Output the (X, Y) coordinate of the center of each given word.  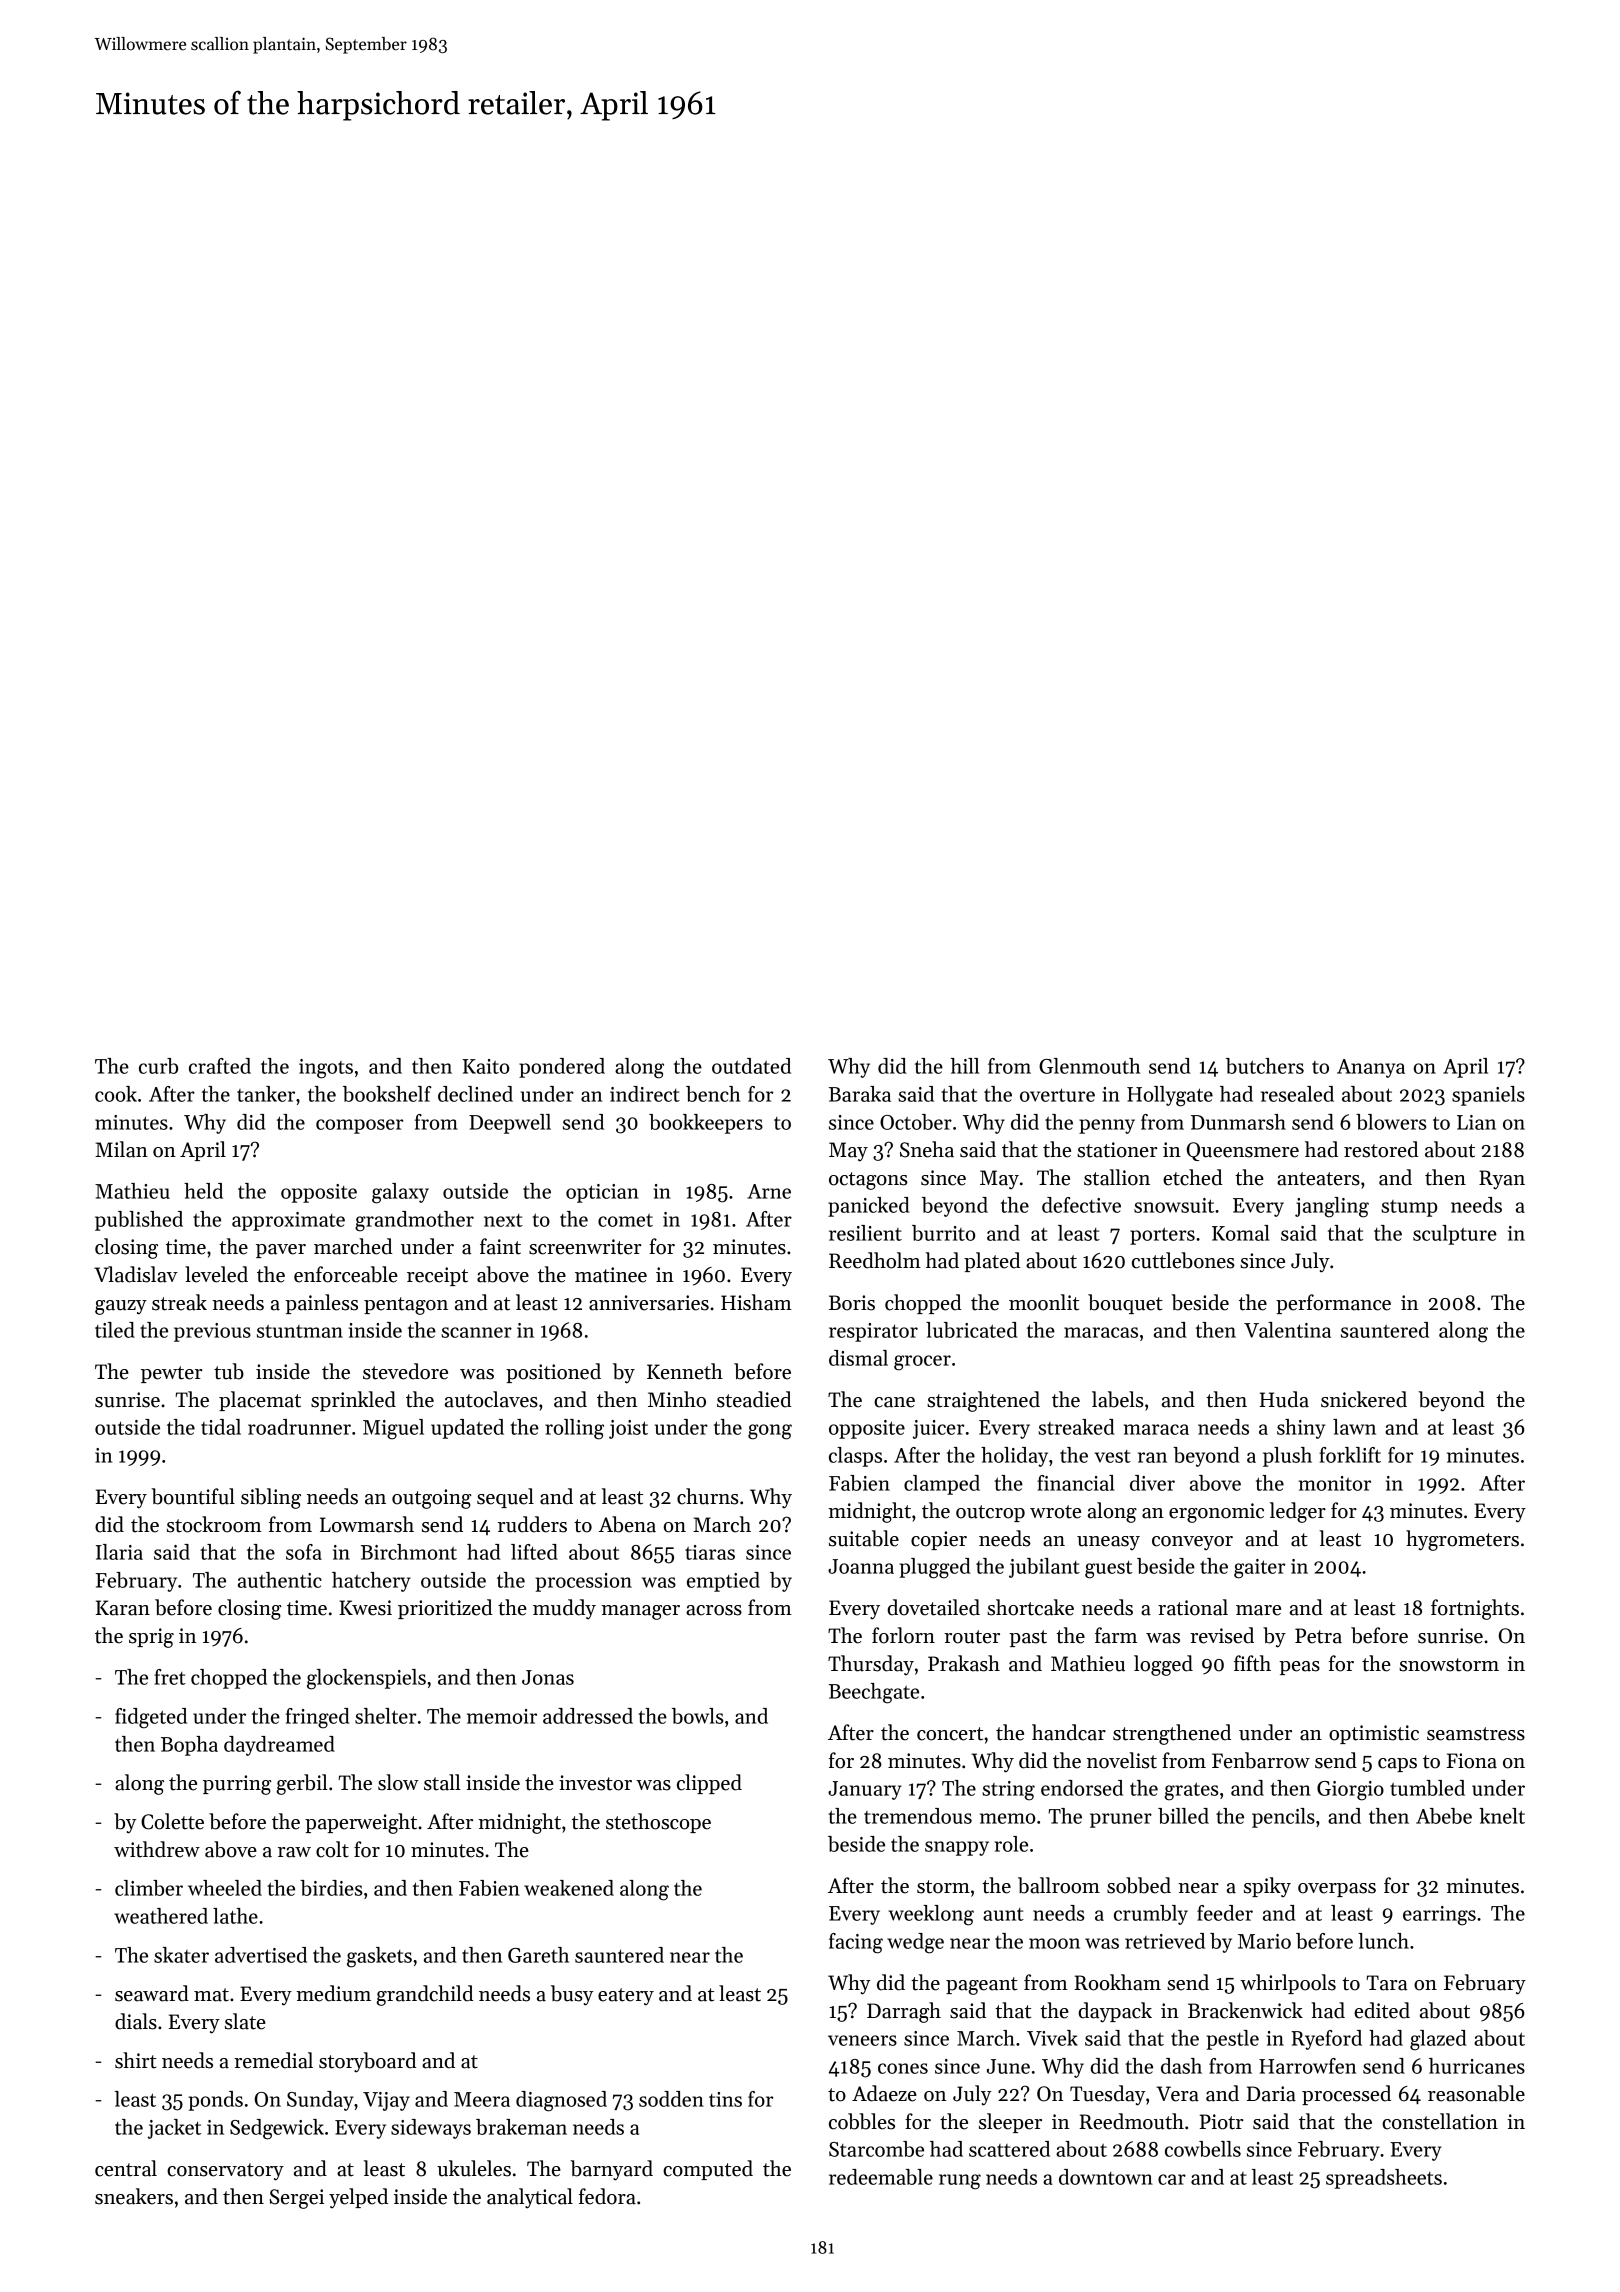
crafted (220, 1066)
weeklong (931, 1915)
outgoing (432, 1499)
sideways (431, 2129)
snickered (1364, 1399)
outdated (751, 1066)
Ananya (1371, 1068)
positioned (553, 1373)
